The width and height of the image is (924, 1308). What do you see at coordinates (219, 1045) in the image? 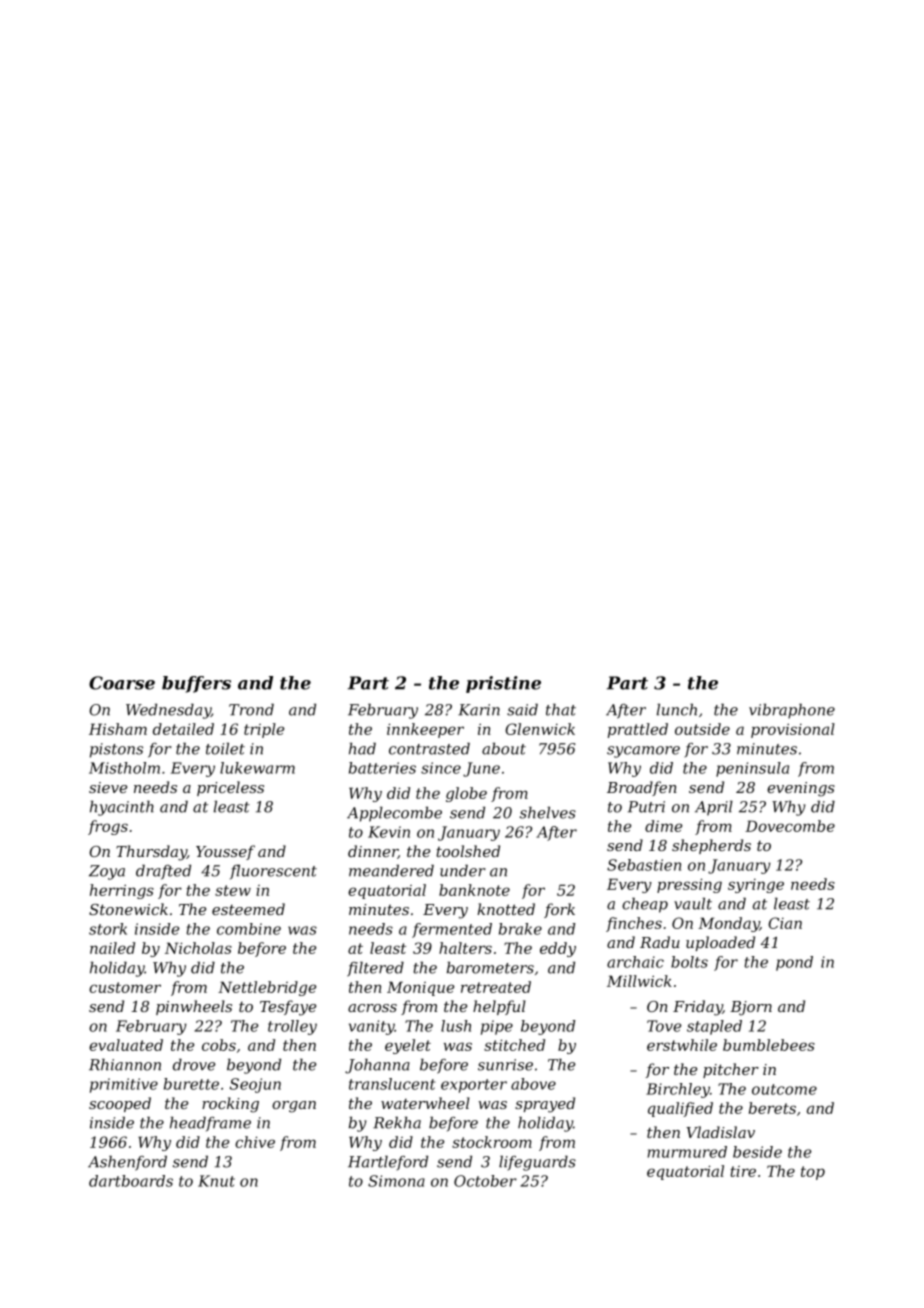
I see `cobs` at bounding box center [219, 1045].
